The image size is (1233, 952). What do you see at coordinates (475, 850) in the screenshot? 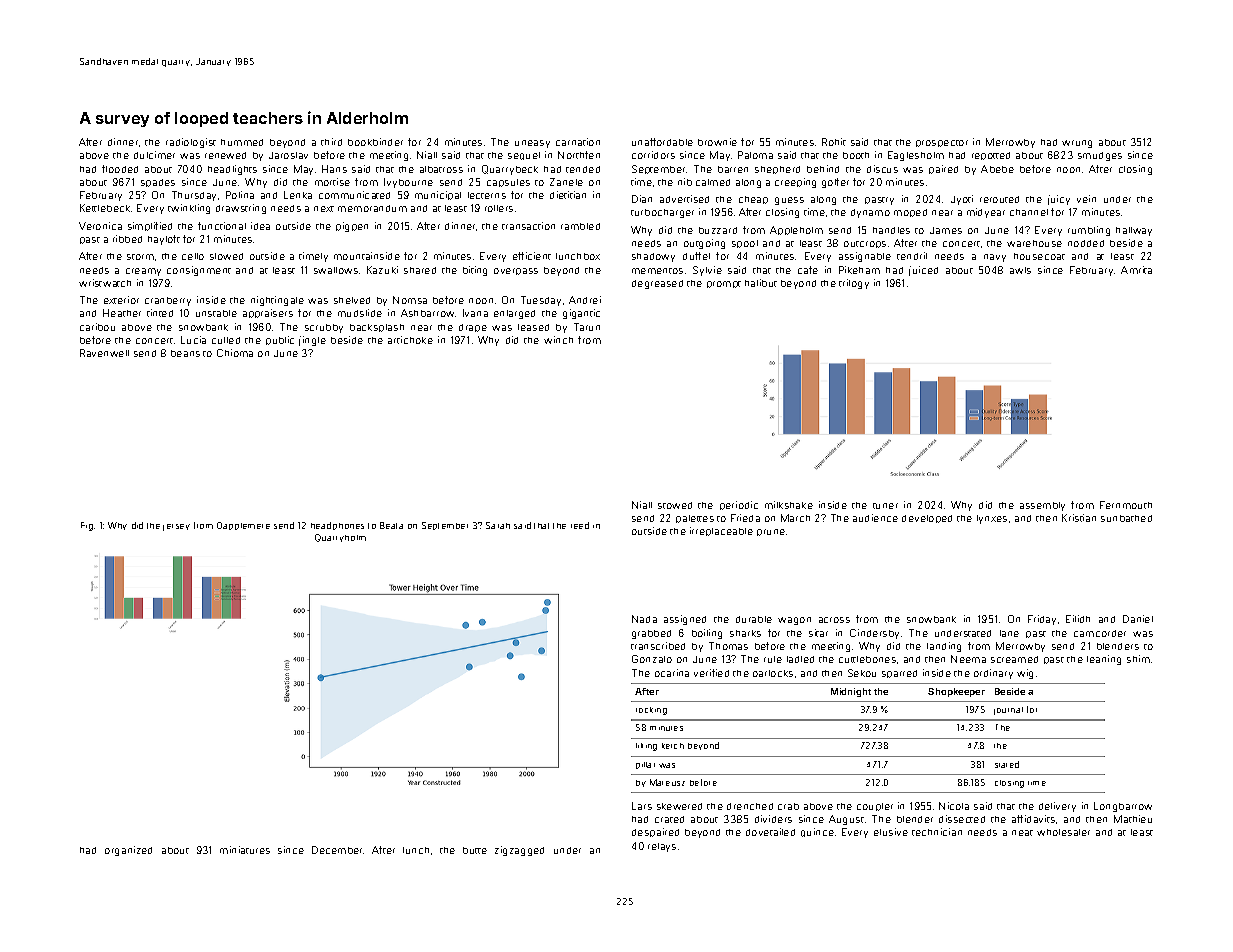
I see `butte` at bounding box center [475, 850].
